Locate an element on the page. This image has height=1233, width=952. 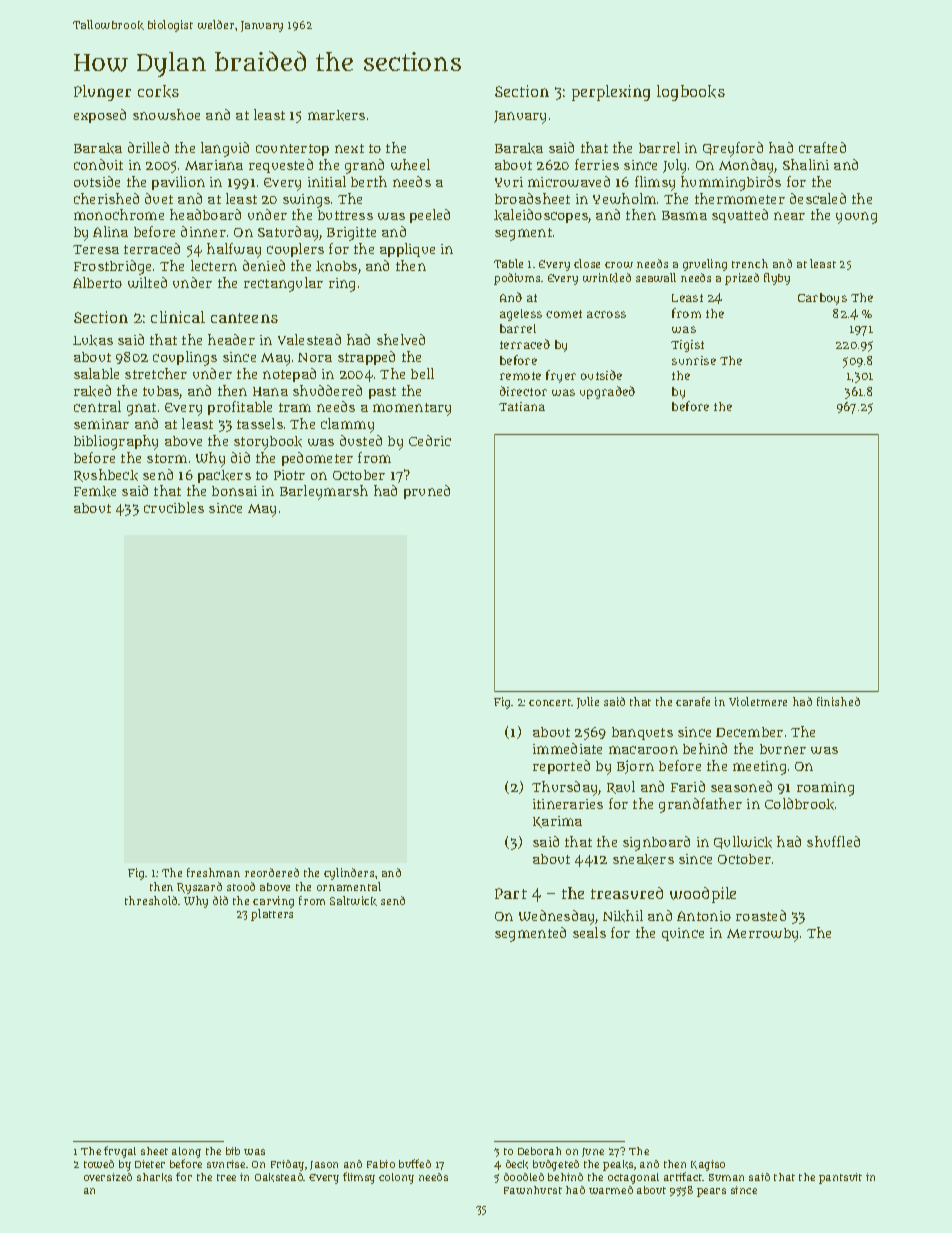
Wednesday is located at coordinates (557, 917).
